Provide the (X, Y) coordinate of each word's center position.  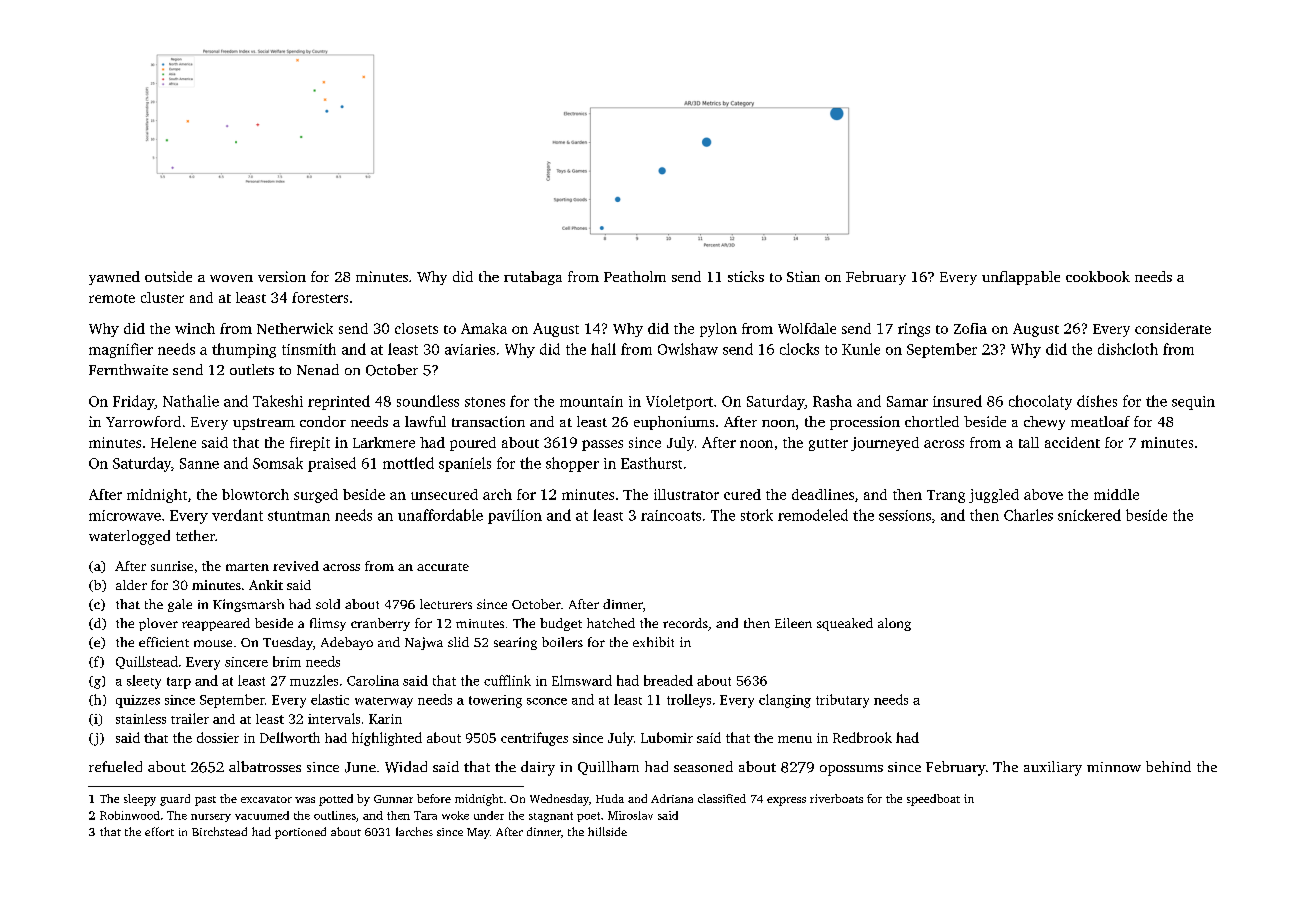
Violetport (679, 402)
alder (131, 585)
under (489, 815)
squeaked (845, 624)
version (282, 276)
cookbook (1098, 276)
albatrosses (265, 766)
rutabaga (533, 278)
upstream (264, 424)
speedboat (933, 800)
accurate (443, 567)
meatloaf (1100, 421)
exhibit (653, 642)
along (894, 624)
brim (287, 661)
